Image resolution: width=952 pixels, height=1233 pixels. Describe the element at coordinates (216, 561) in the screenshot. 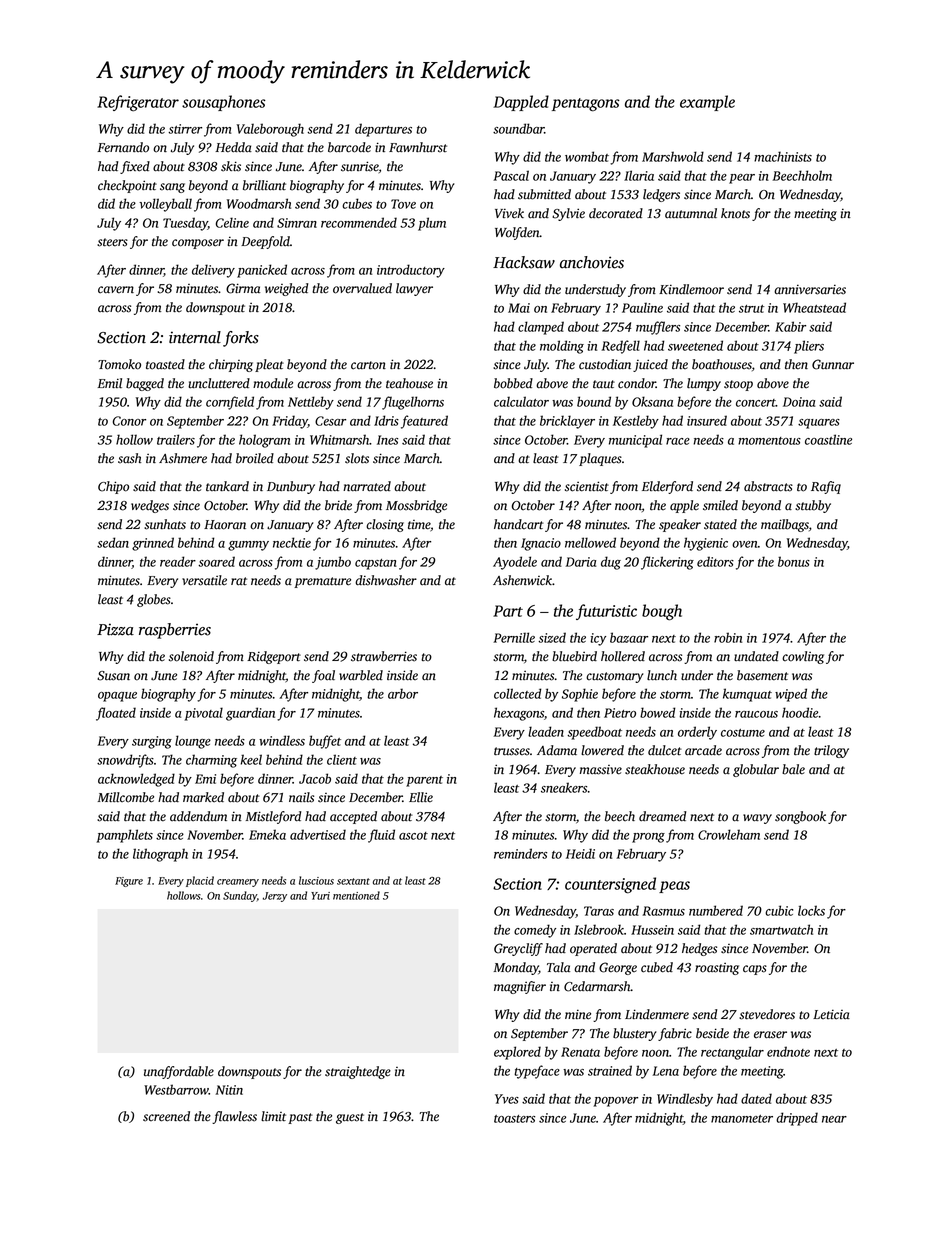

I see `soared` at that location.
